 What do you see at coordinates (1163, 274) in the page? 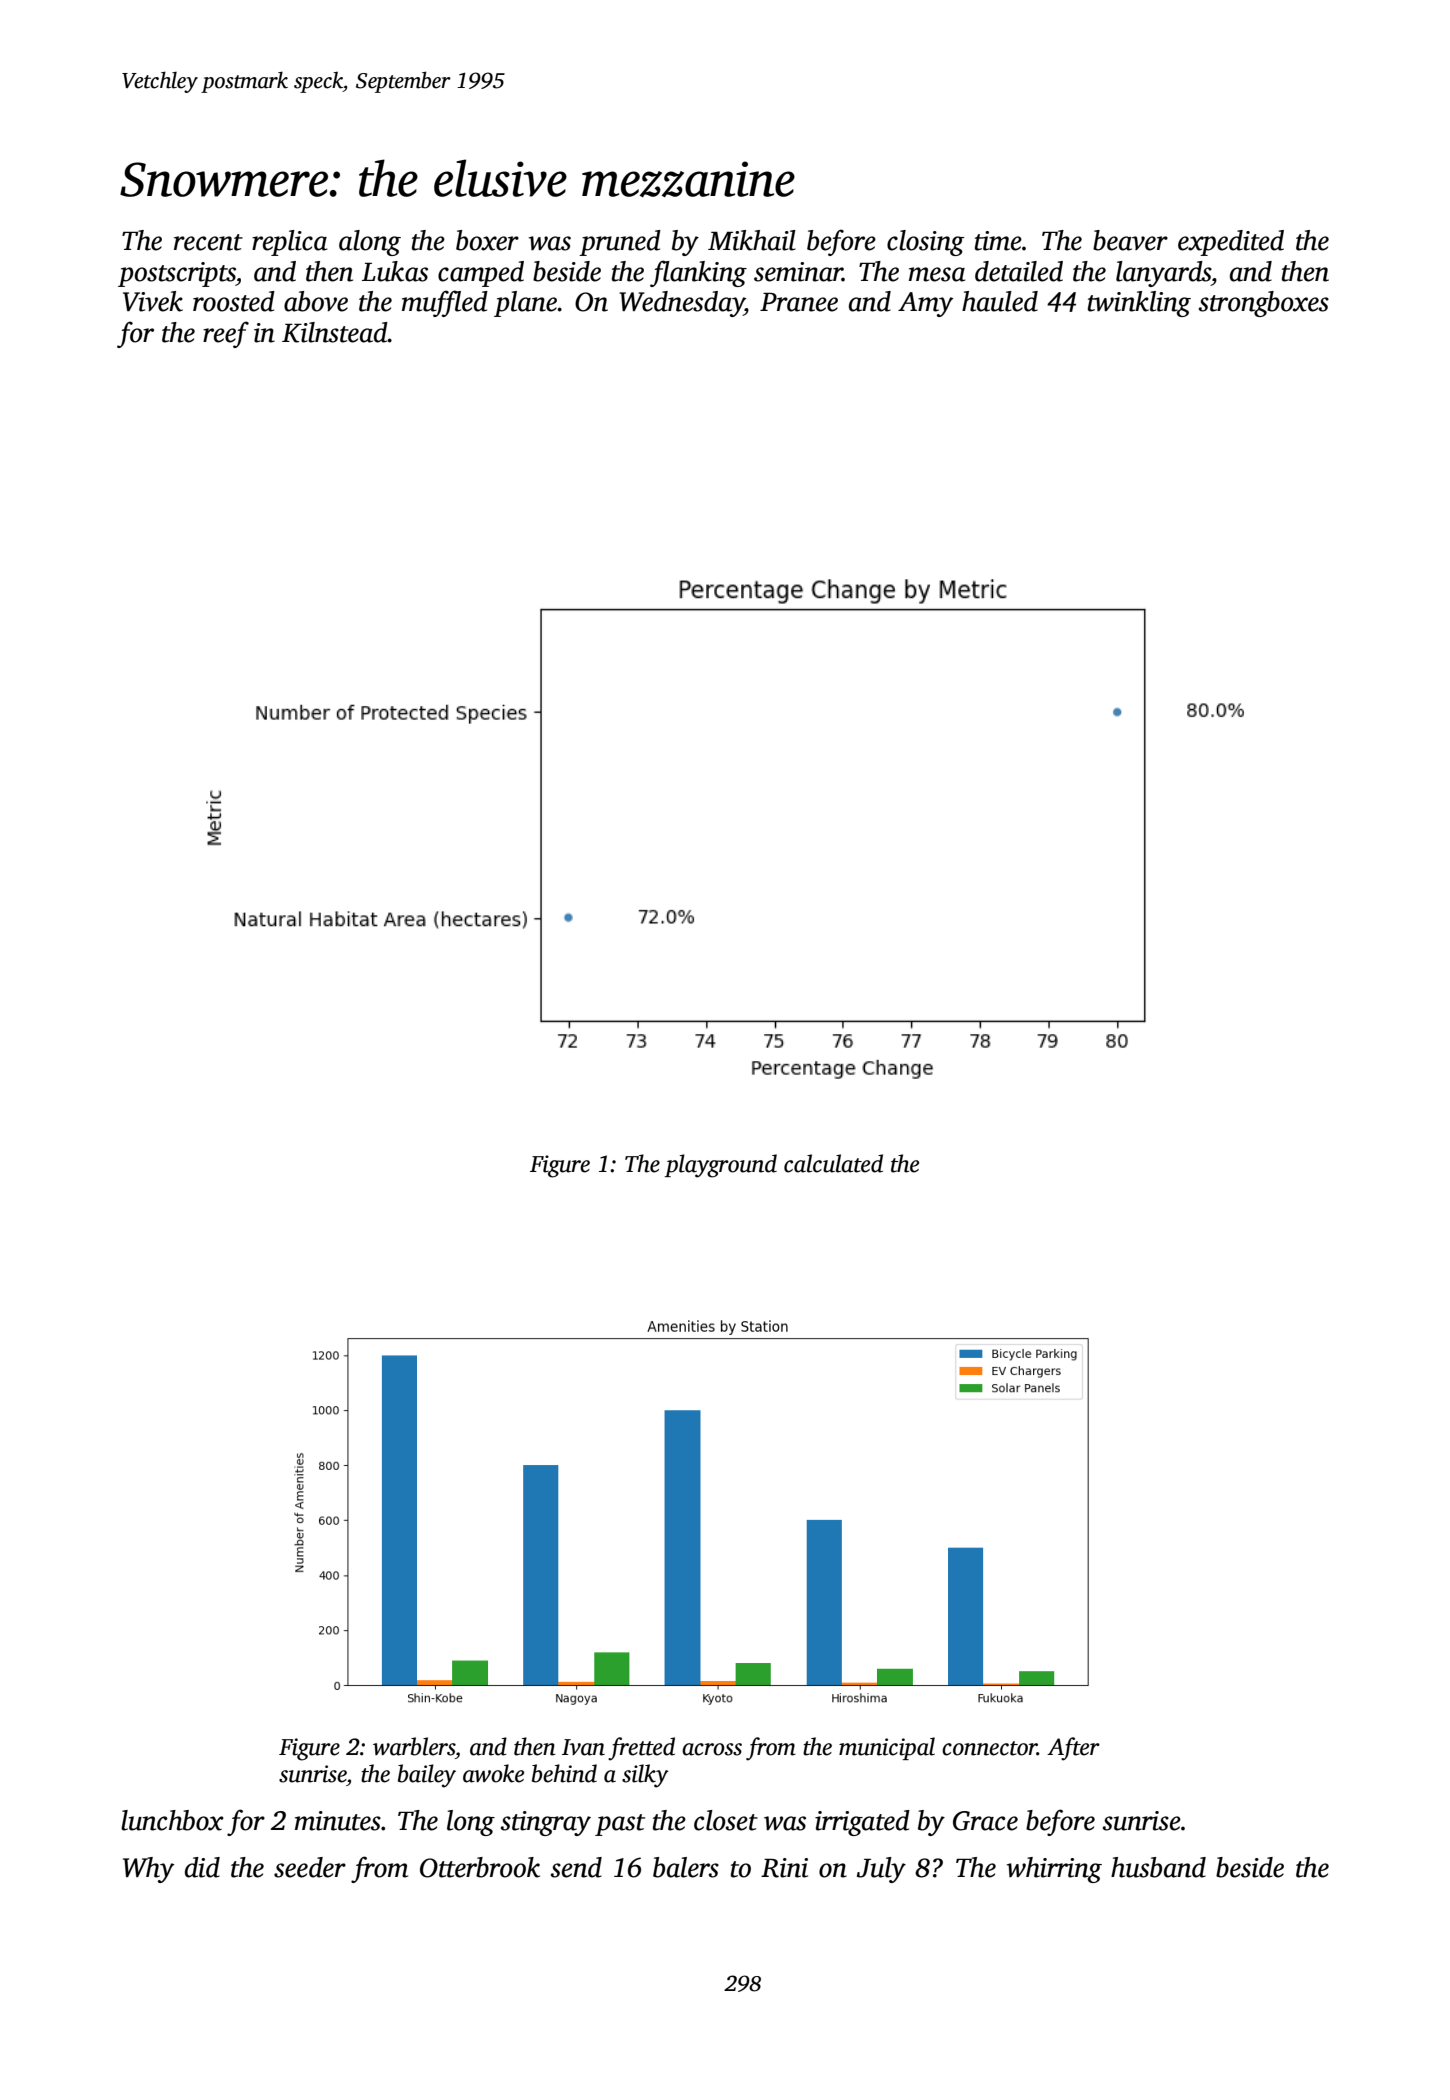
I see `lanyards` at bounding box center [1163, 274].
